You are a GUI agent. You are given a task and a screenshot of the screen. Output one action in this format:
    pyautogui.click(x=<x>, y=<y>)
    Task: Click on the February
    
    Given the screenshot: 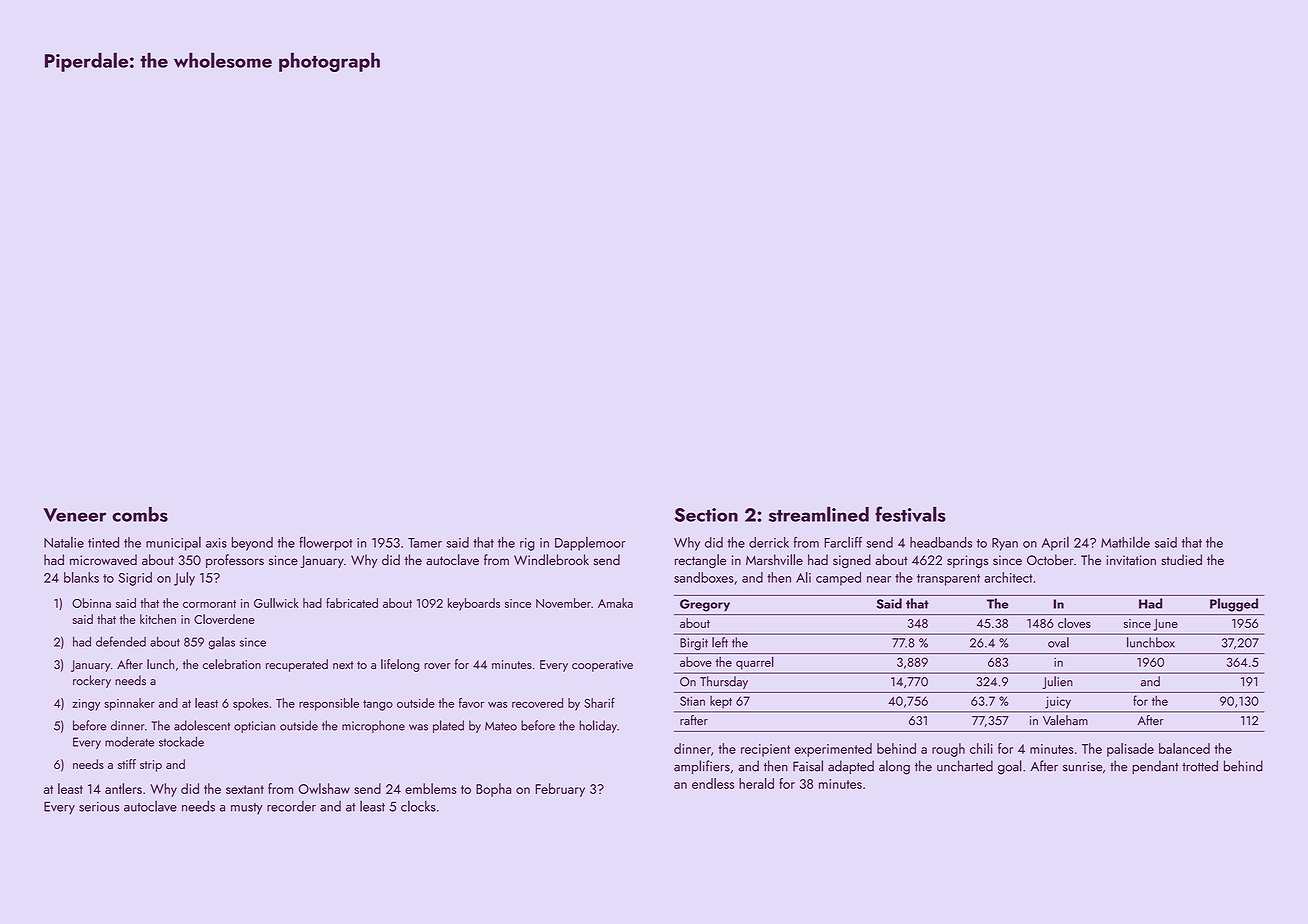 What is the action you would take?
    pyautogui.click(x=560, y=790)
